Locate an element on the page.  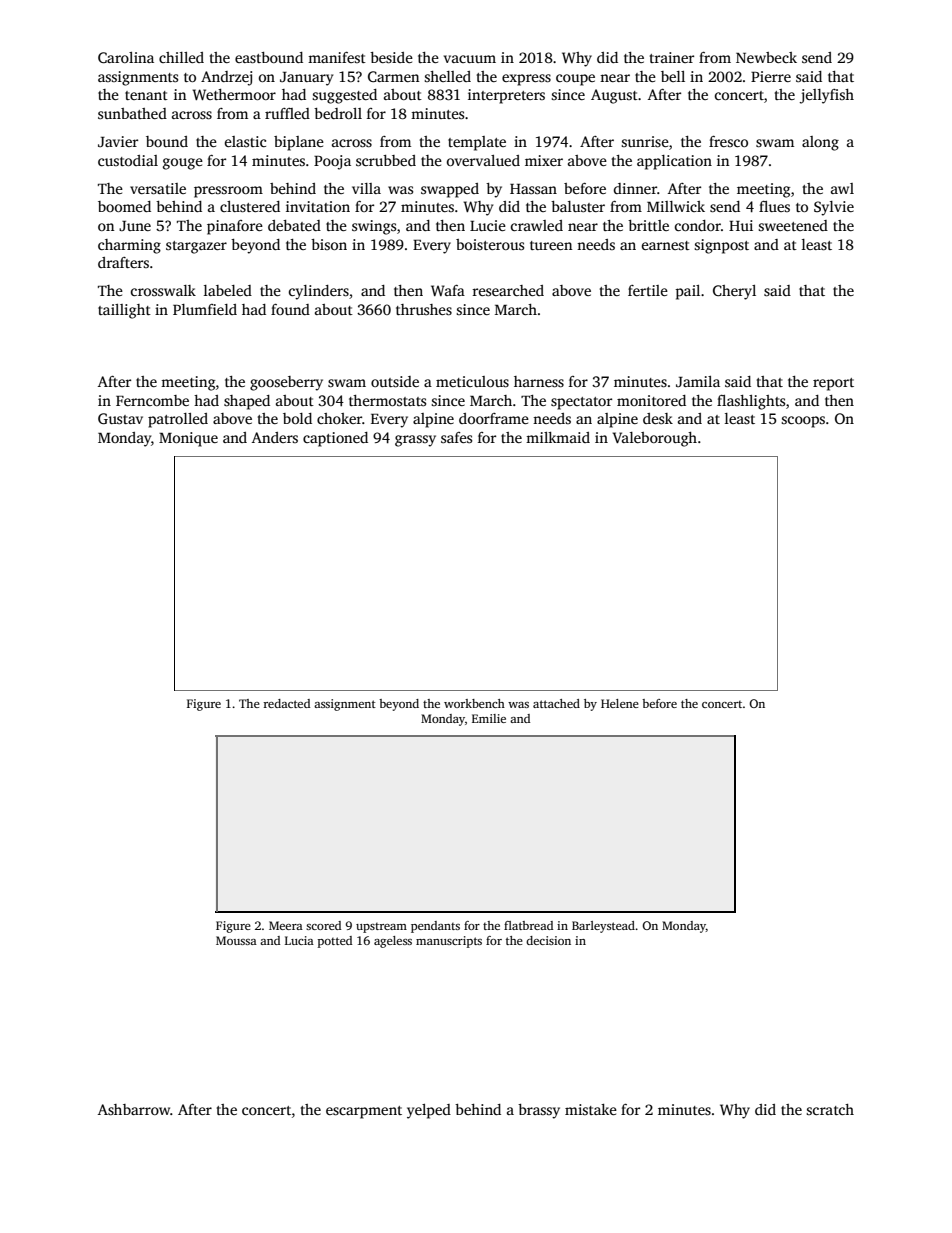
beside is located at coordinates (391, 57).
